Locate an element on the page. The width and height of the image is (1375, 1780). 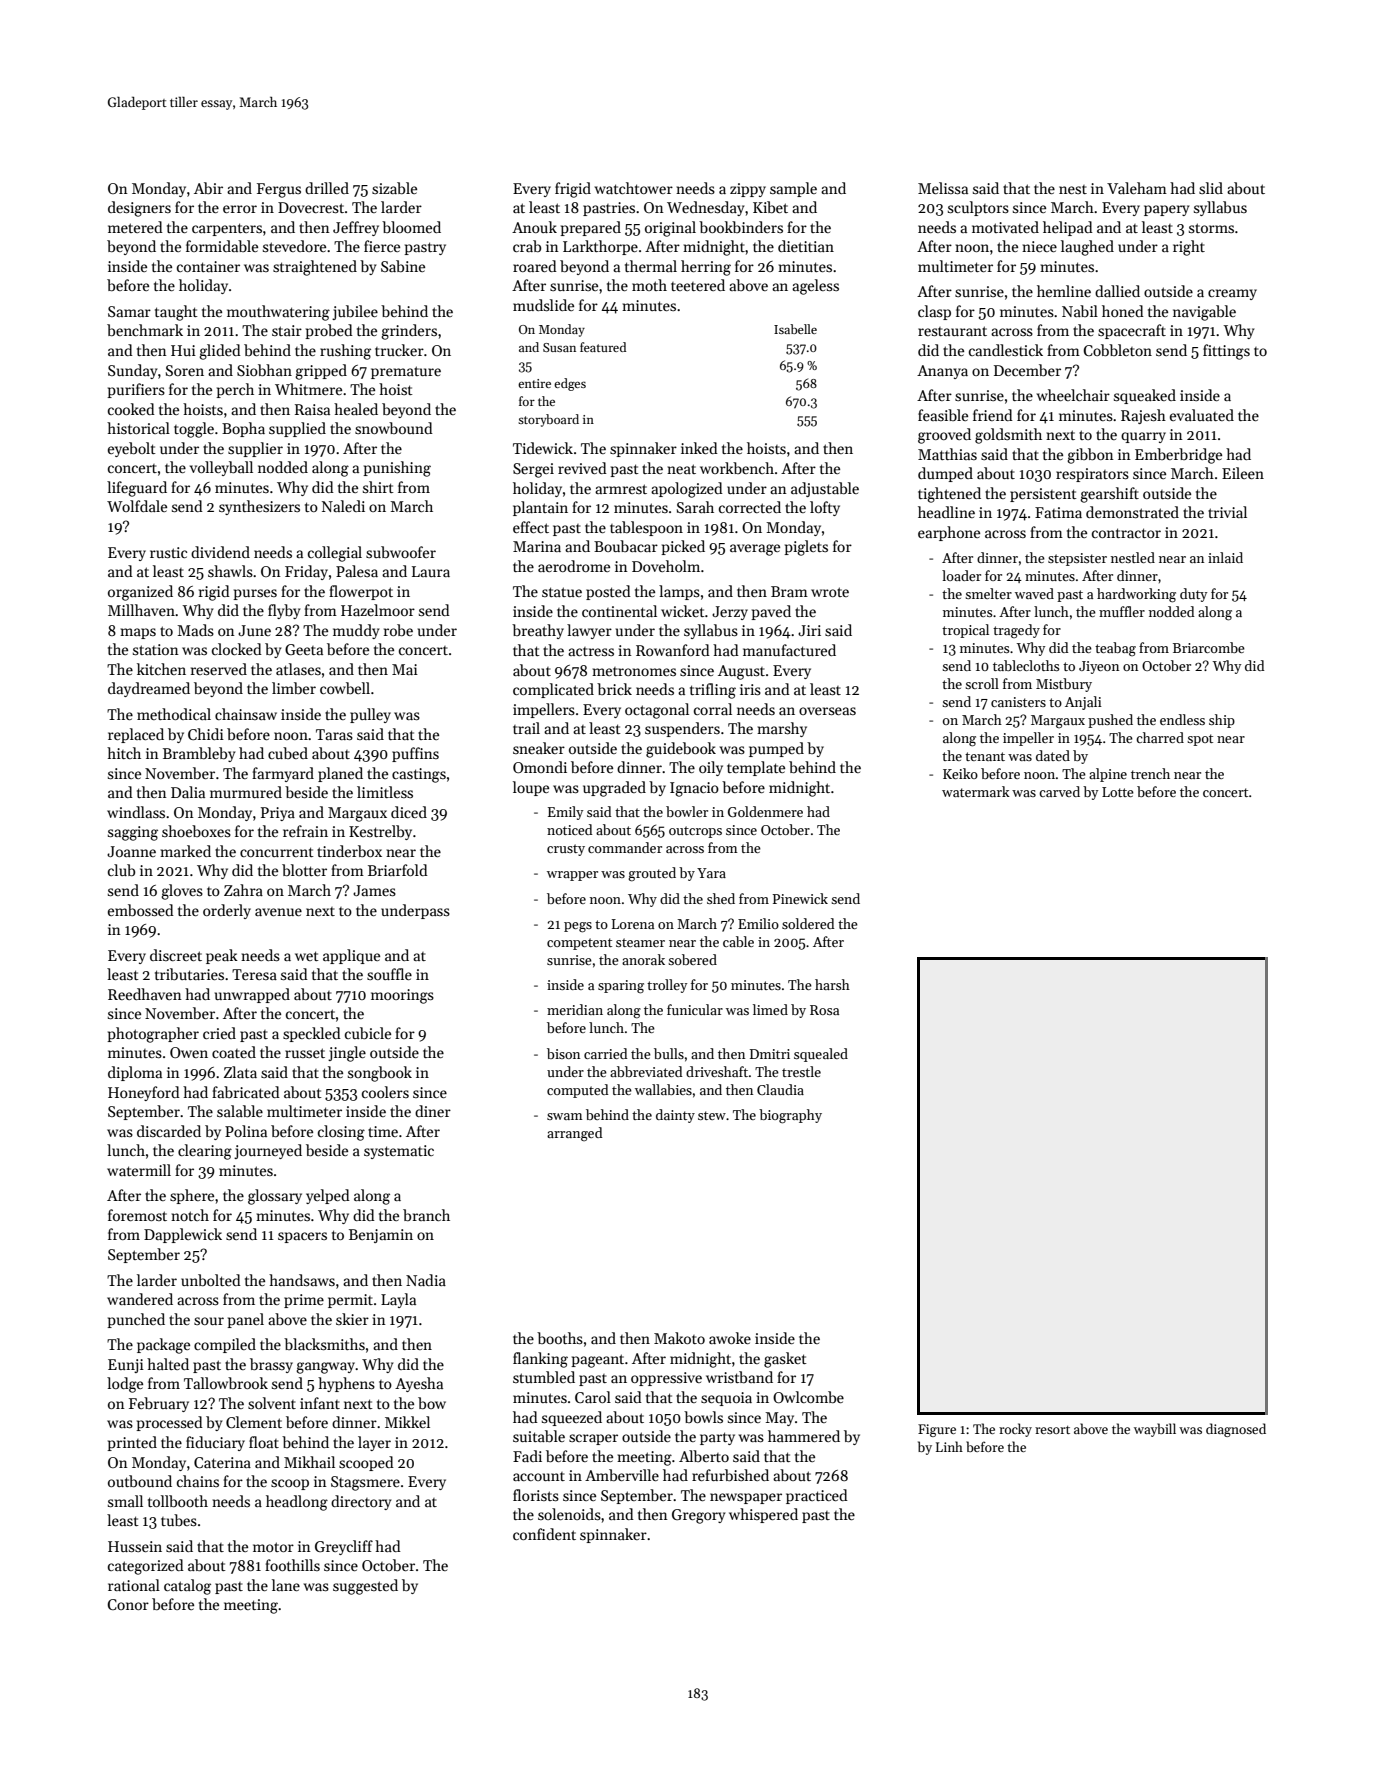
solenoids is located at coordinates (569, 1514).
